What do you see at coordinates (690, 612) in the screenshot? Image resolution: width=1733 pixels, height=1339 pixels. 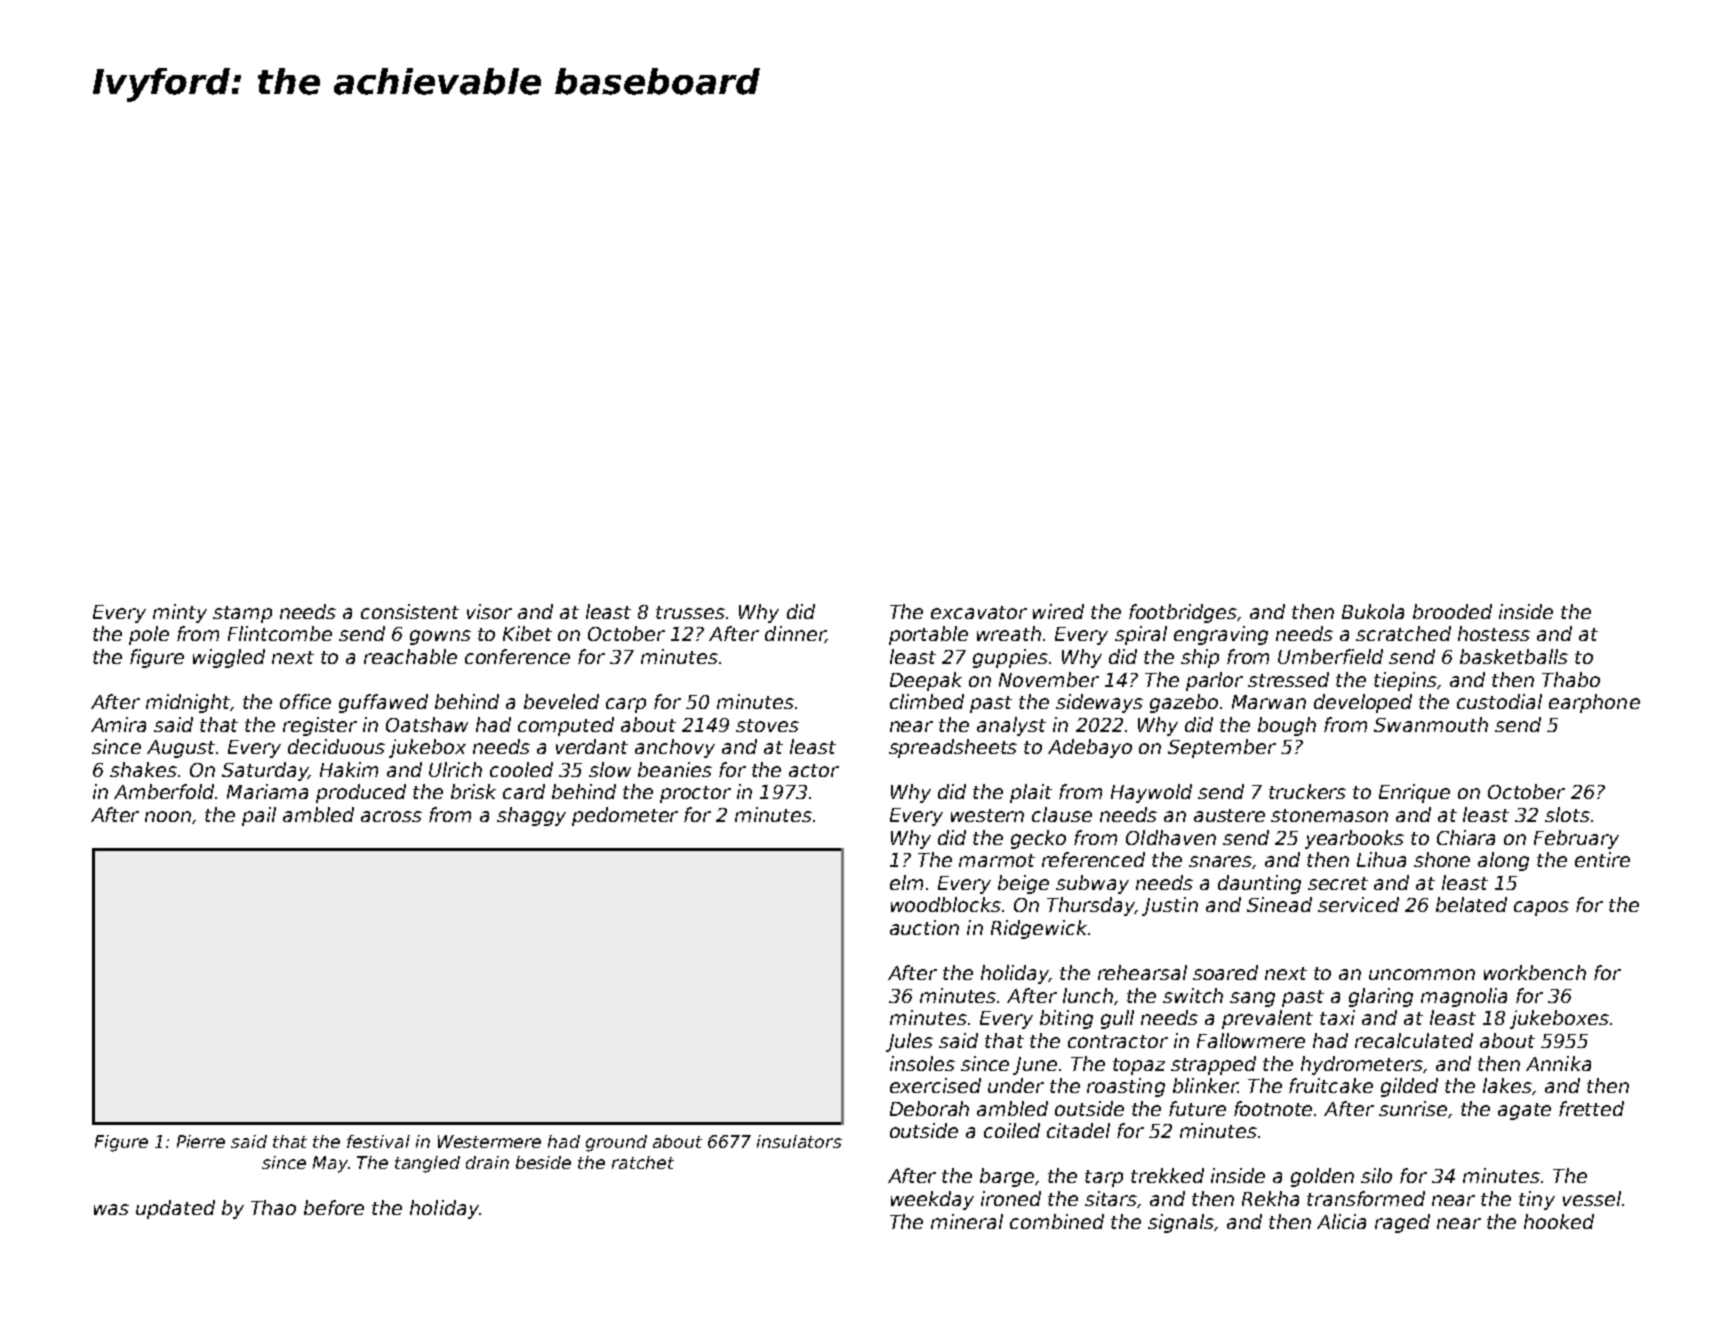 I see `trusses` at bounding box center [690, 612].
